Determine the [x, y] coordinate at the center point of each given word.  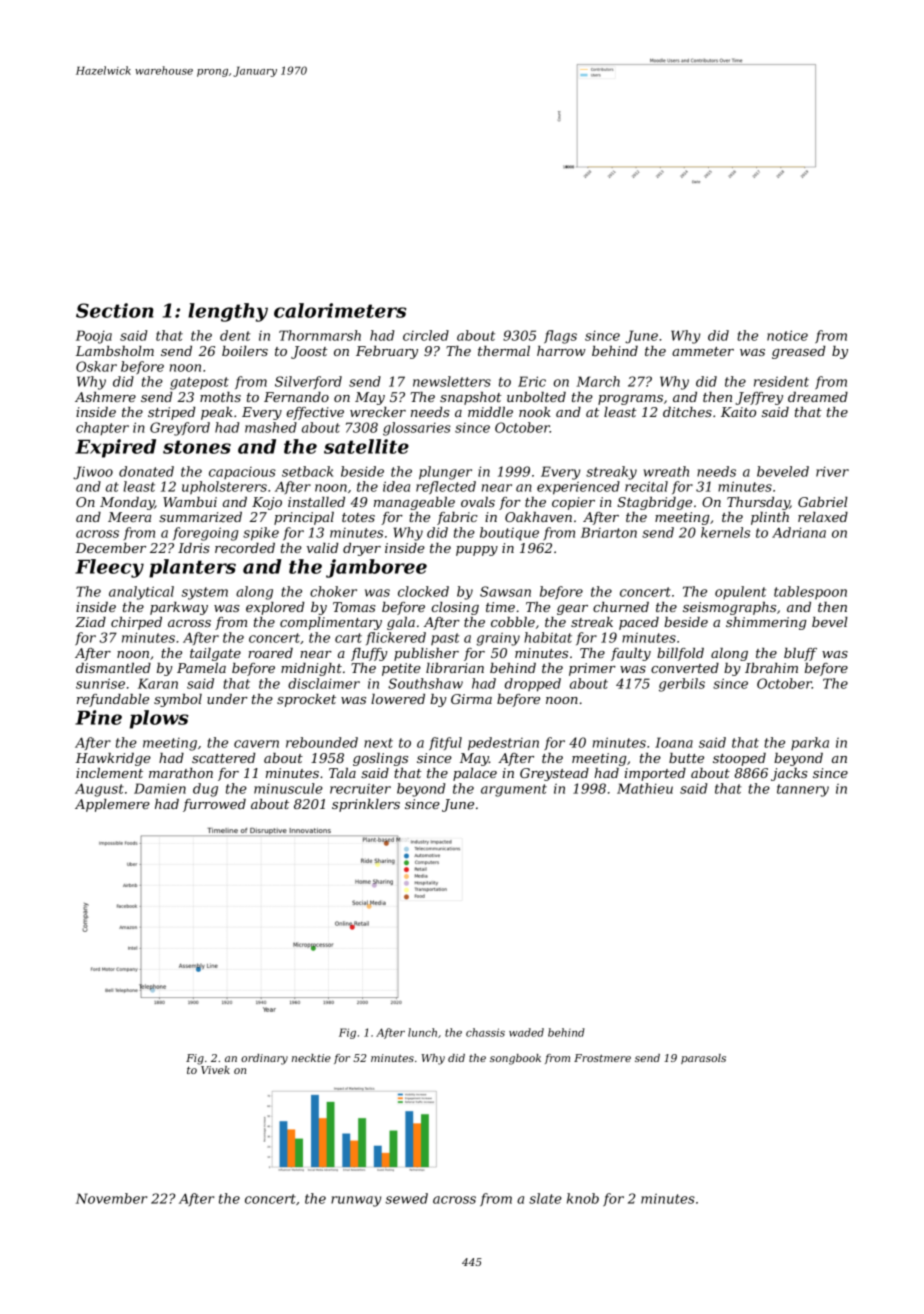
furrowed [214, 805]
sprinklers [366, 805]
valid [323, 548]
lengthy [228, 312]
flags [560, 337]
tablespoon [810, 592]
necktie [311, 1058]
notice [787, 335]
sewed [406, 1198]
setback [307, 471]
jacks [789, 774]
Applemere [112, 805]
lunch [422, 1032]
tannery [803, 790]
